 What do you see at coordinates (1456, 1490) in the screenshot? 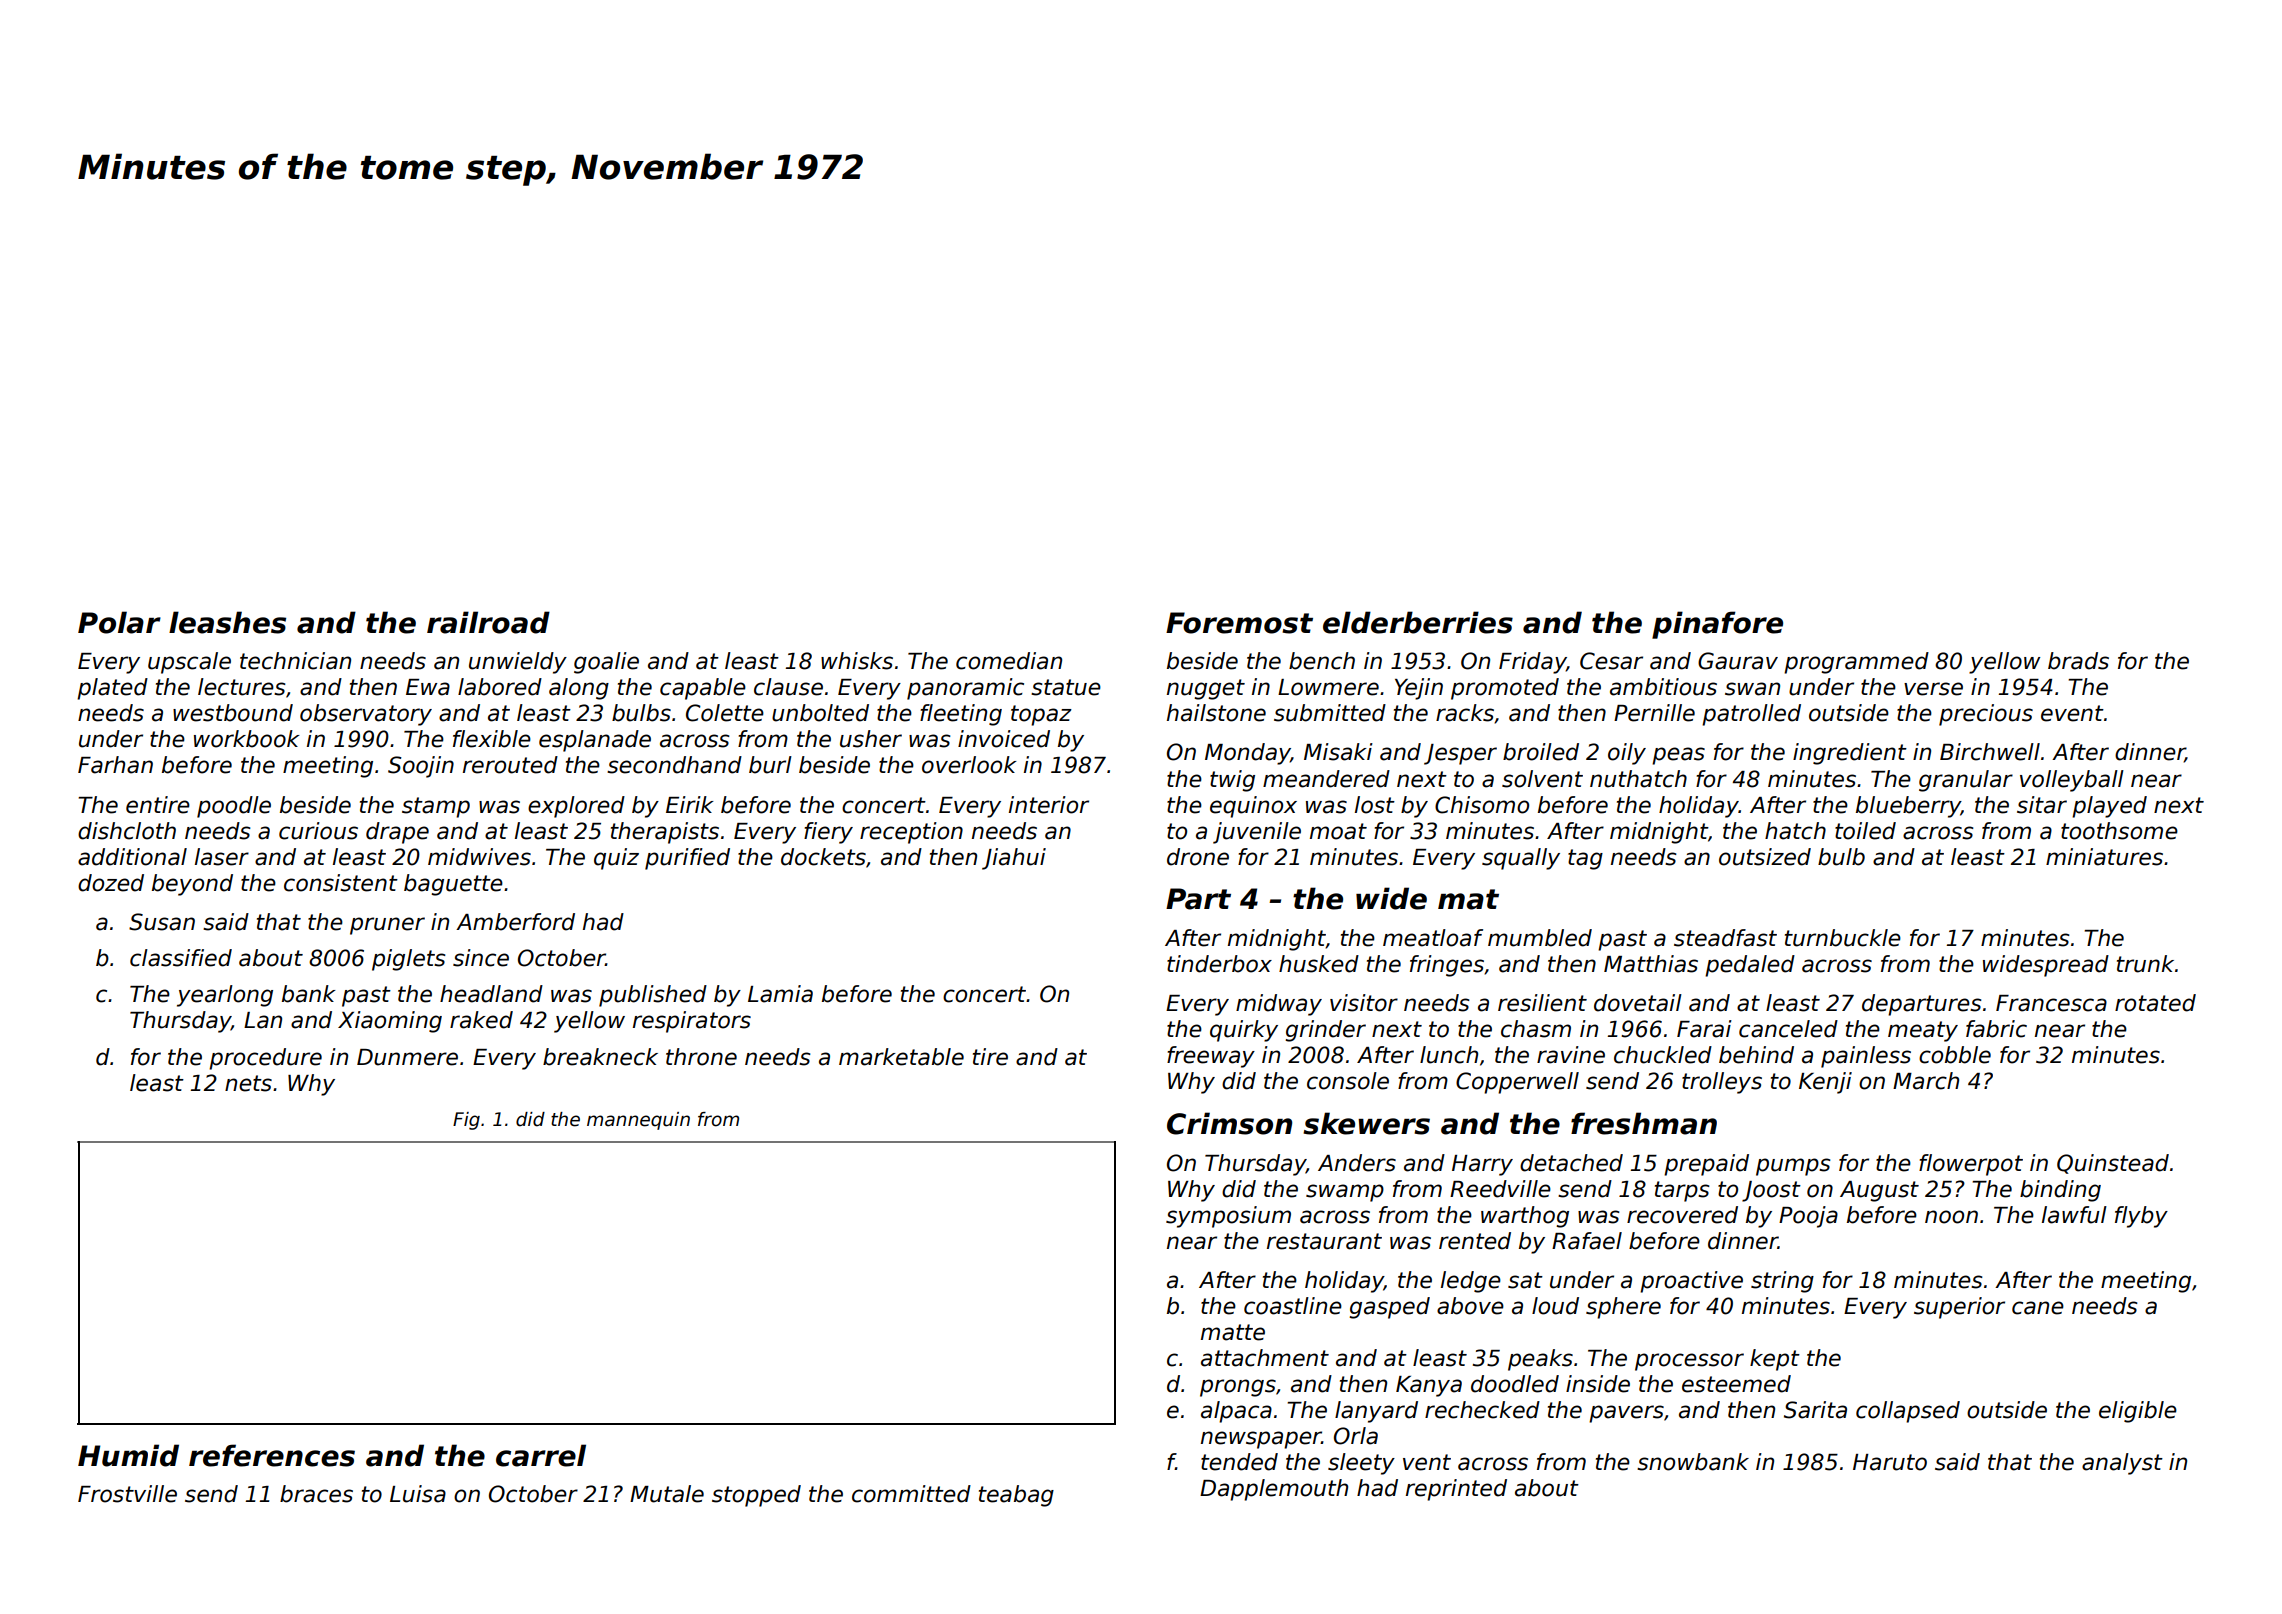
I see `reprinted` at bounding box center [1456, 1490].
